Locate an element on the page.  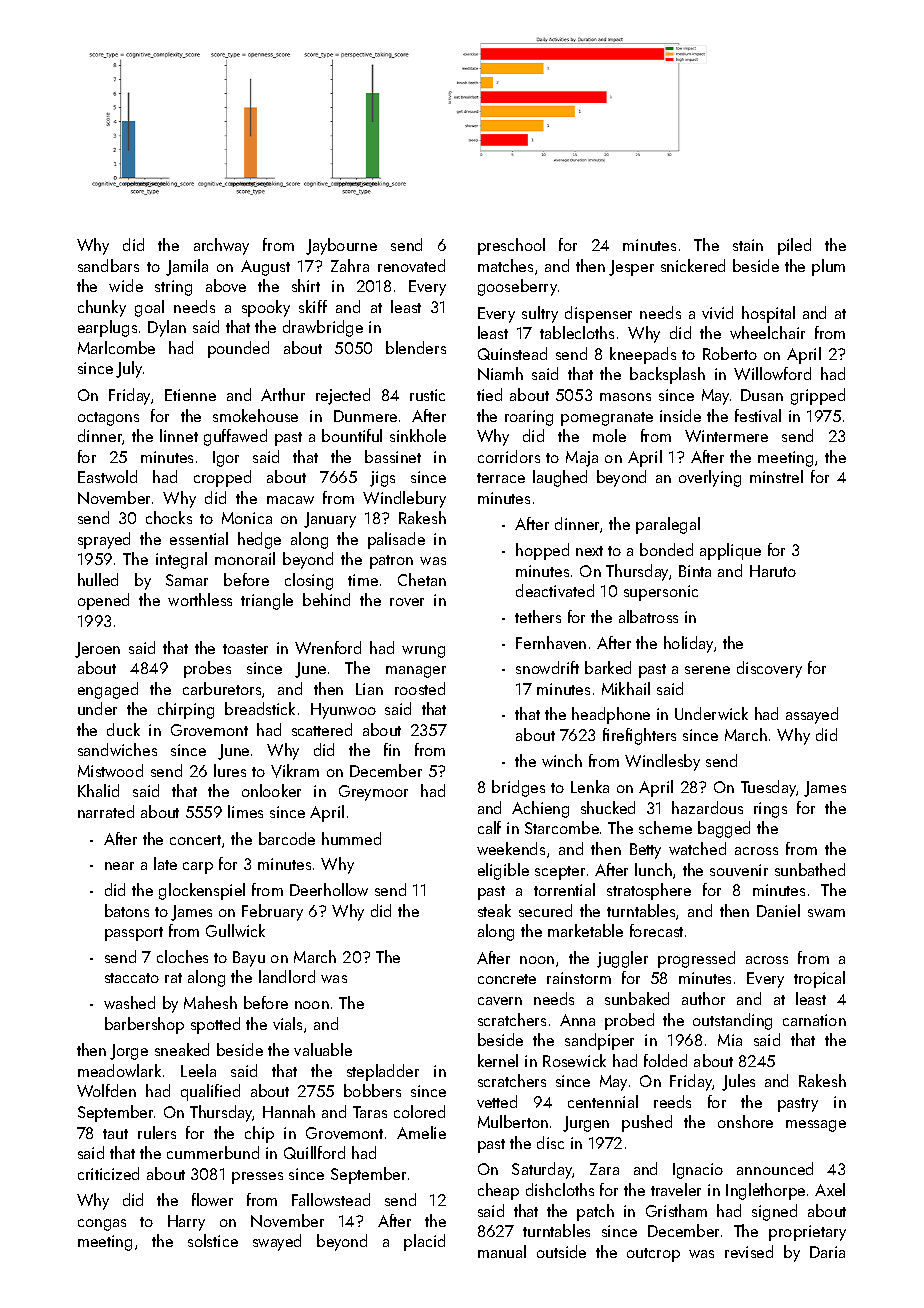
rings is located at coordinates (770, 810).
